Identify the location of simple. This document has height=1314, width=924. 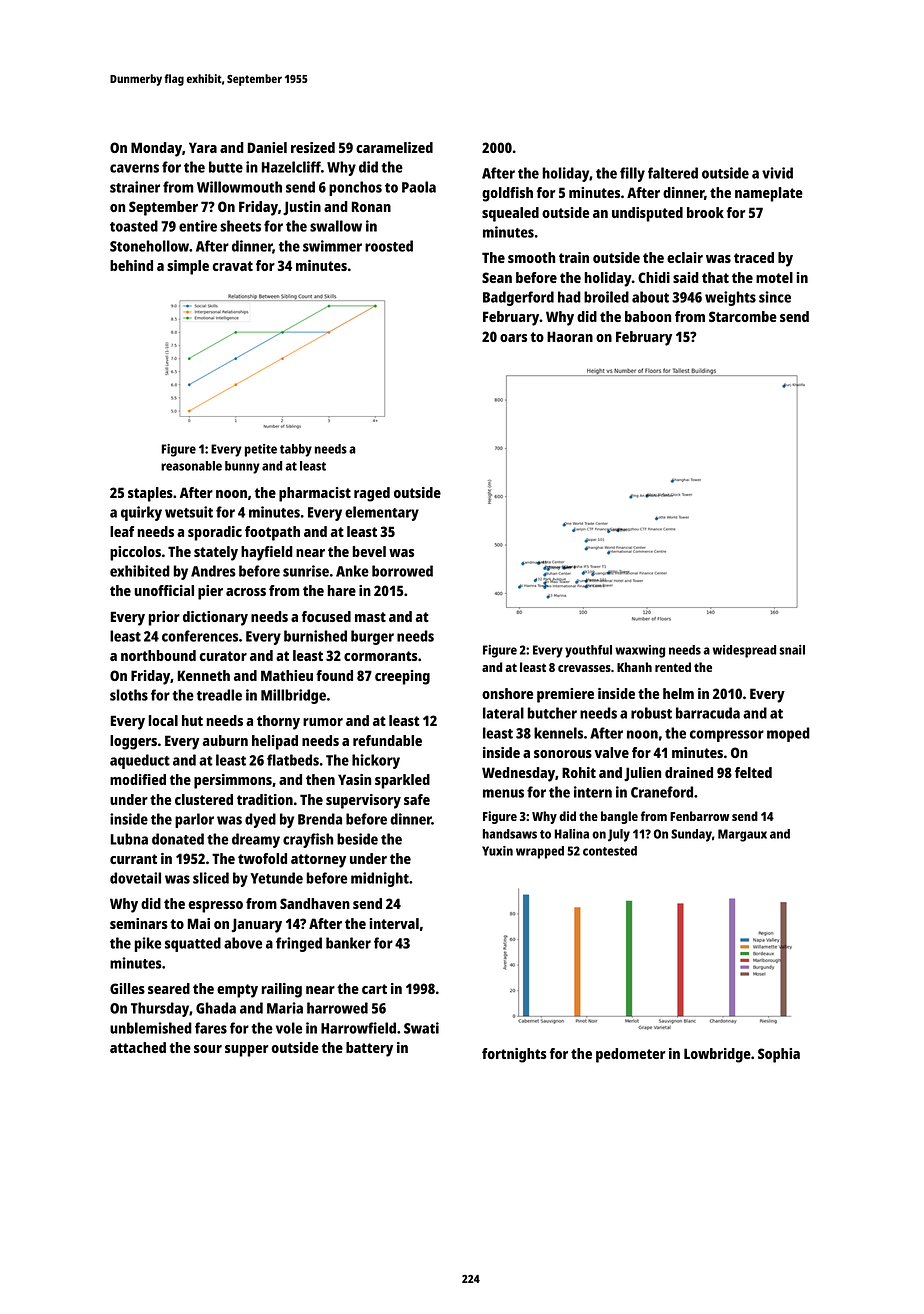
(188, 267).
